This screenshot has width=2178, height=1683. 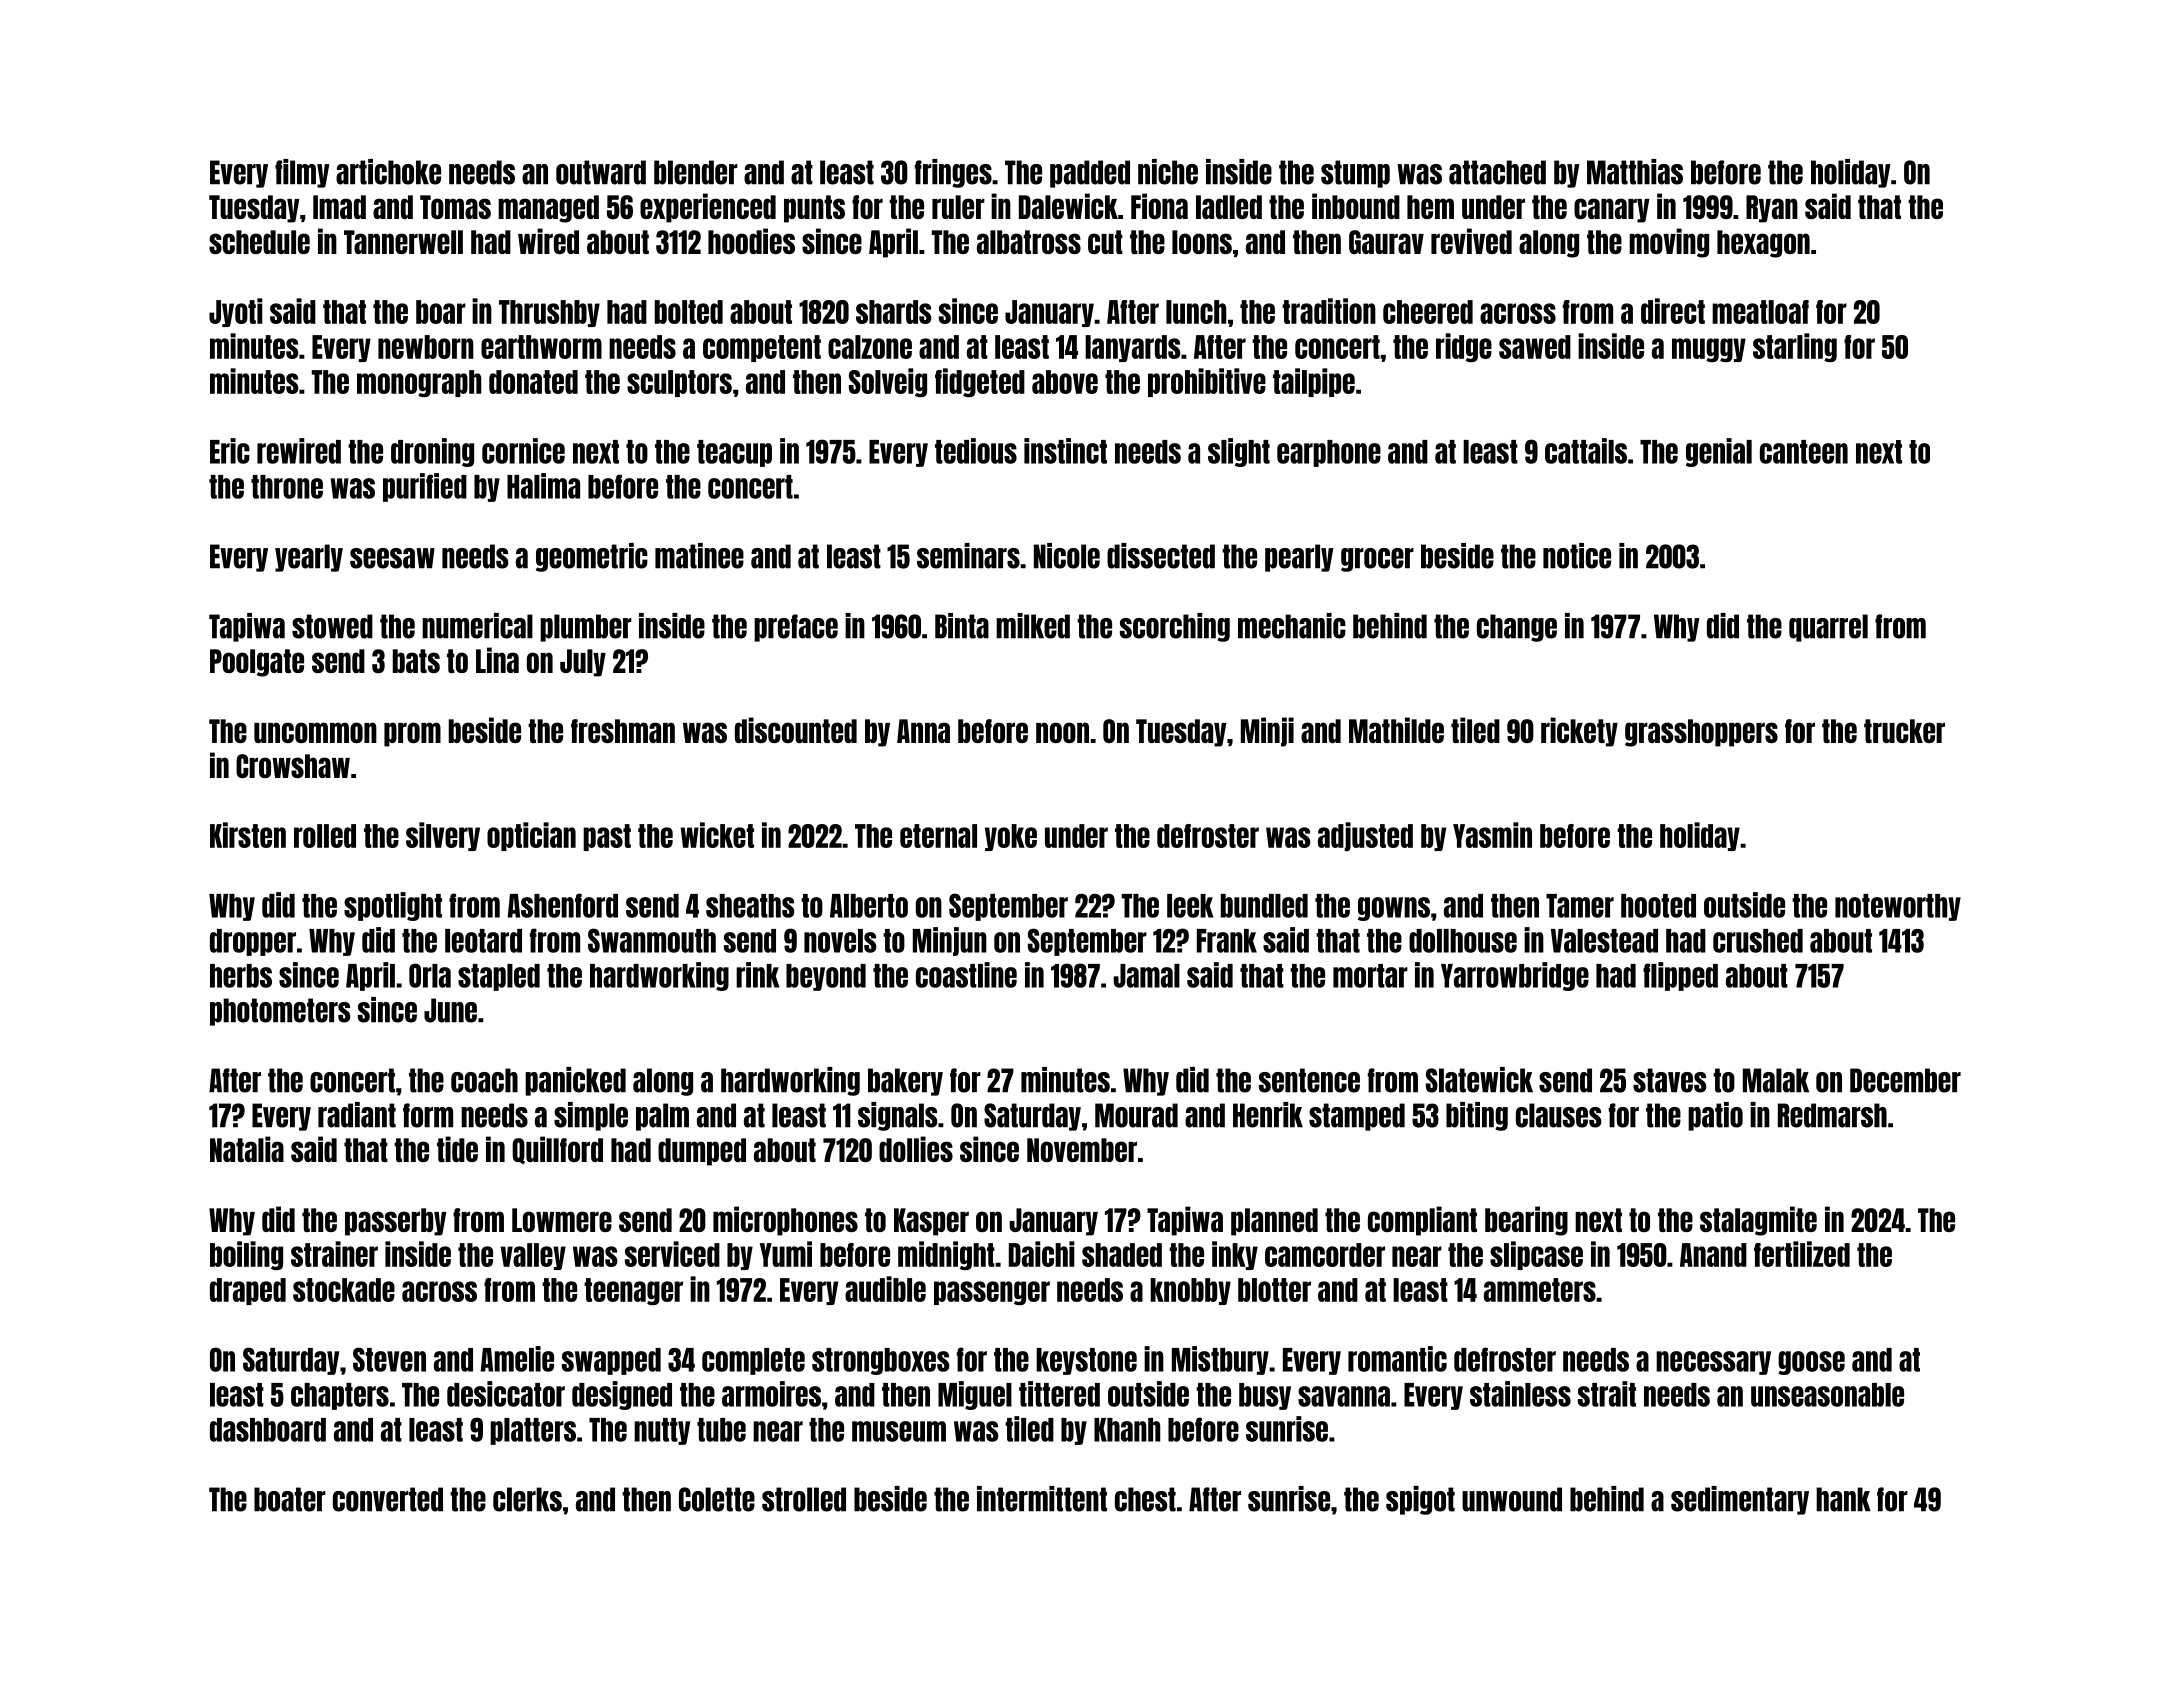 What do you see at coordinates (1325, 1255) in the screenshot?
I see `camcorder` at bounding box center [1325, 1255].
